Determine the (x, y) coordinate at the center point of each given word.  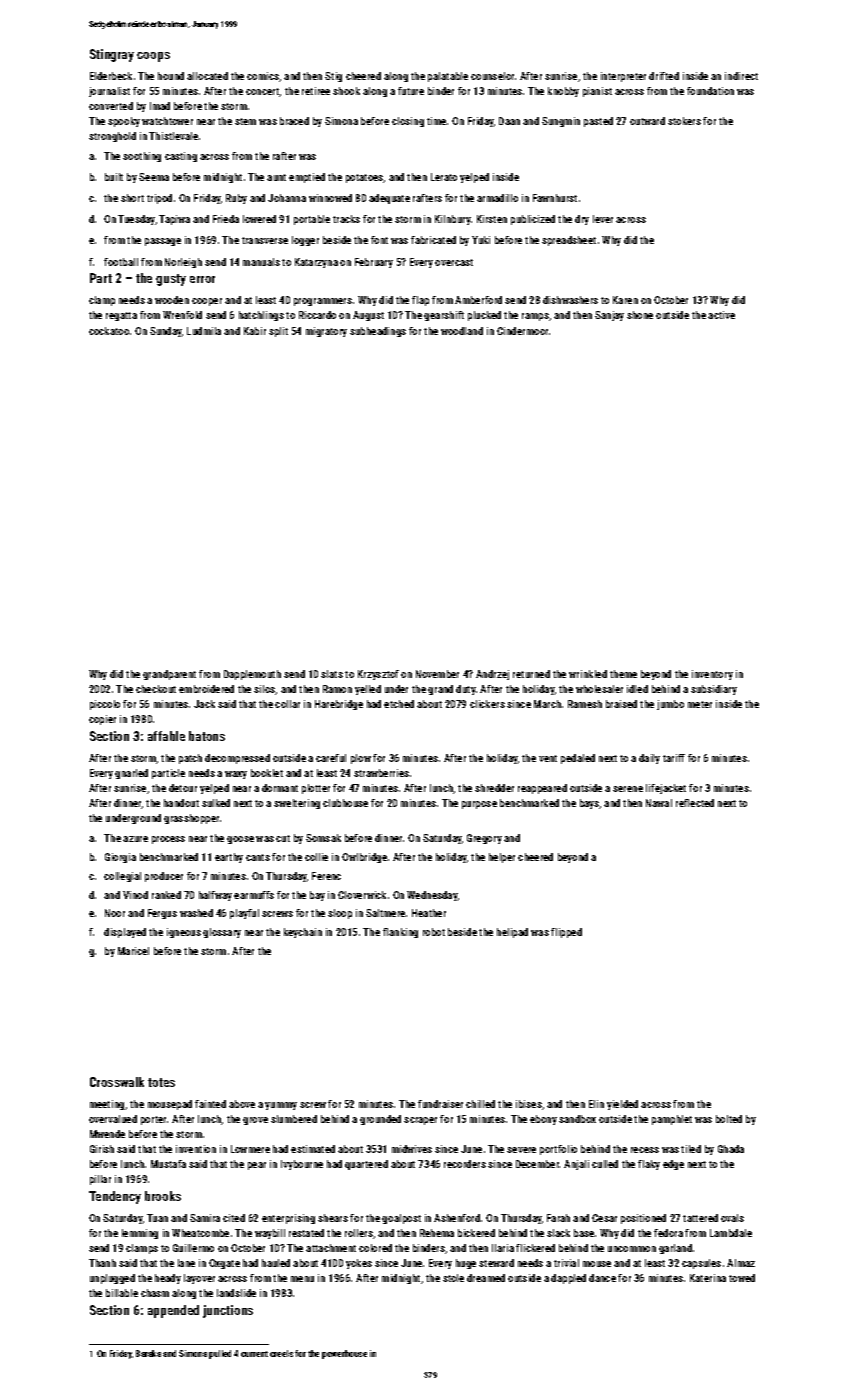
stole (453, 1278)
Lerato (444, 177)
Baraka (148, 1353)
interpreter (623, 77)
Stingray (112, 55)
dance (602, 1278)
